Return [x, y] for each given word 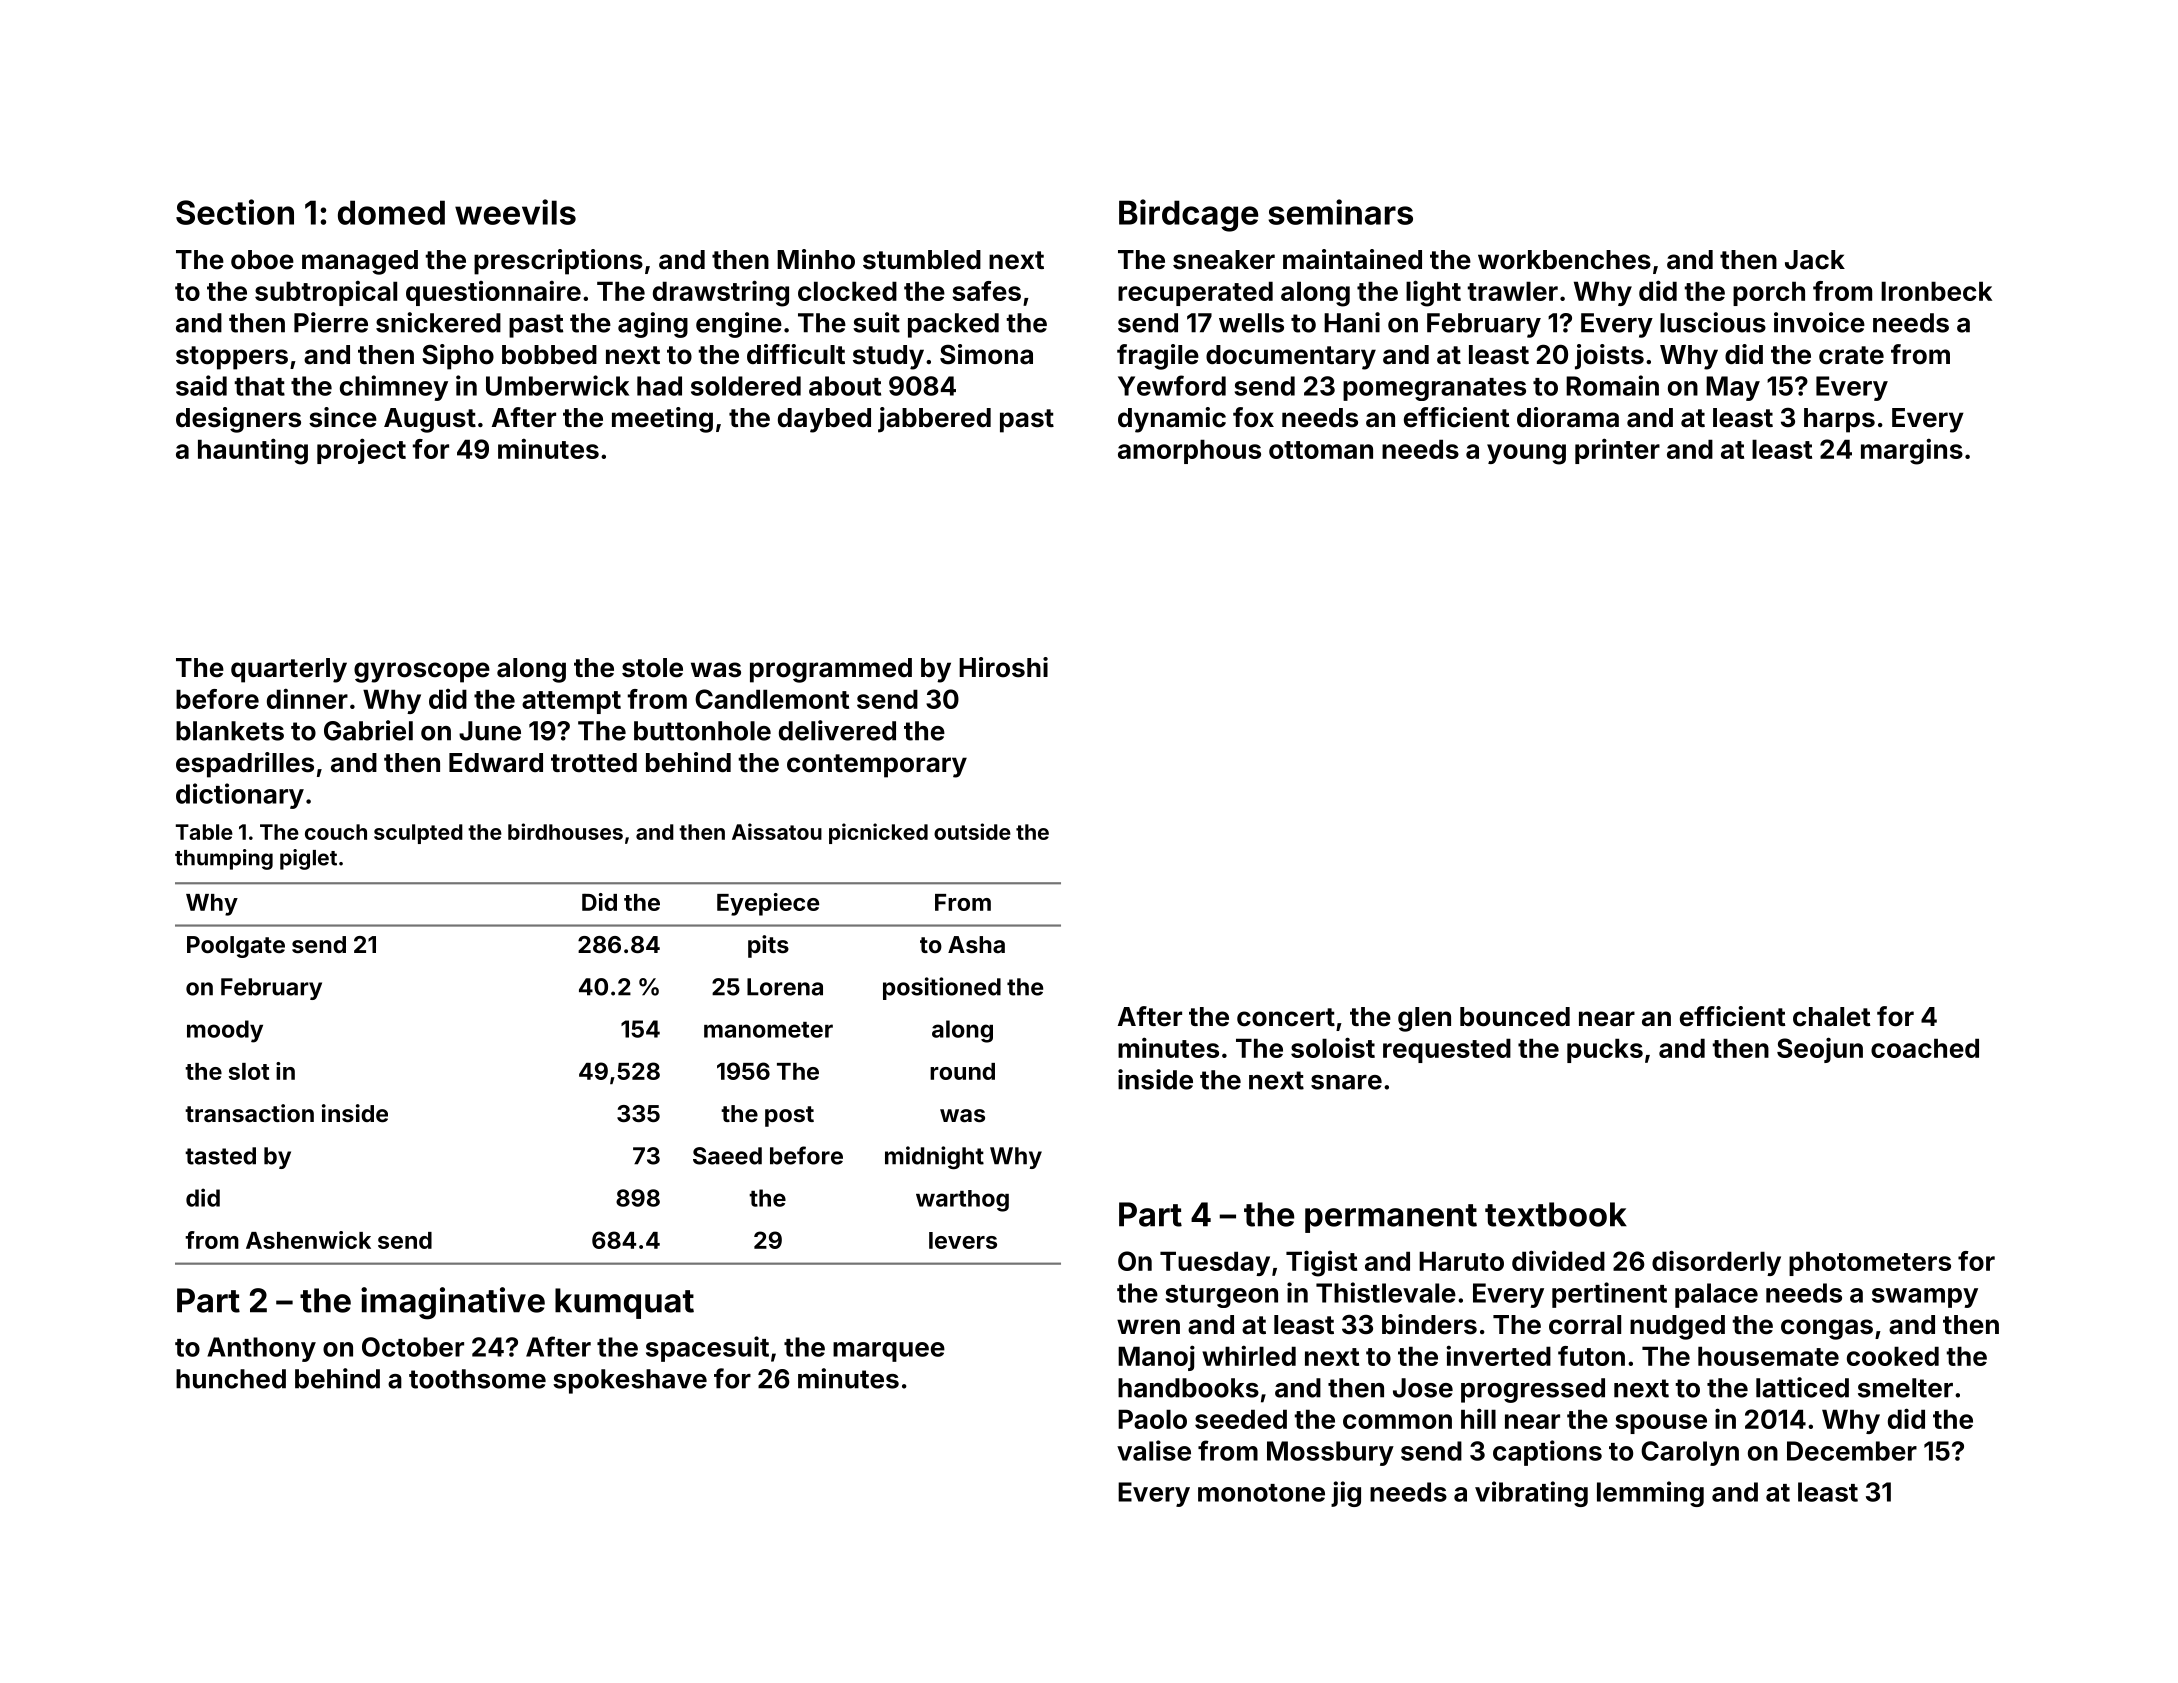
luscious [1713, 322]
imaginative [453, 1303]
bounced [1515, 1017]
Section [235, 212]
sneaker [1224, 260]
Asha [976, 944]
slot [249, 1071]
